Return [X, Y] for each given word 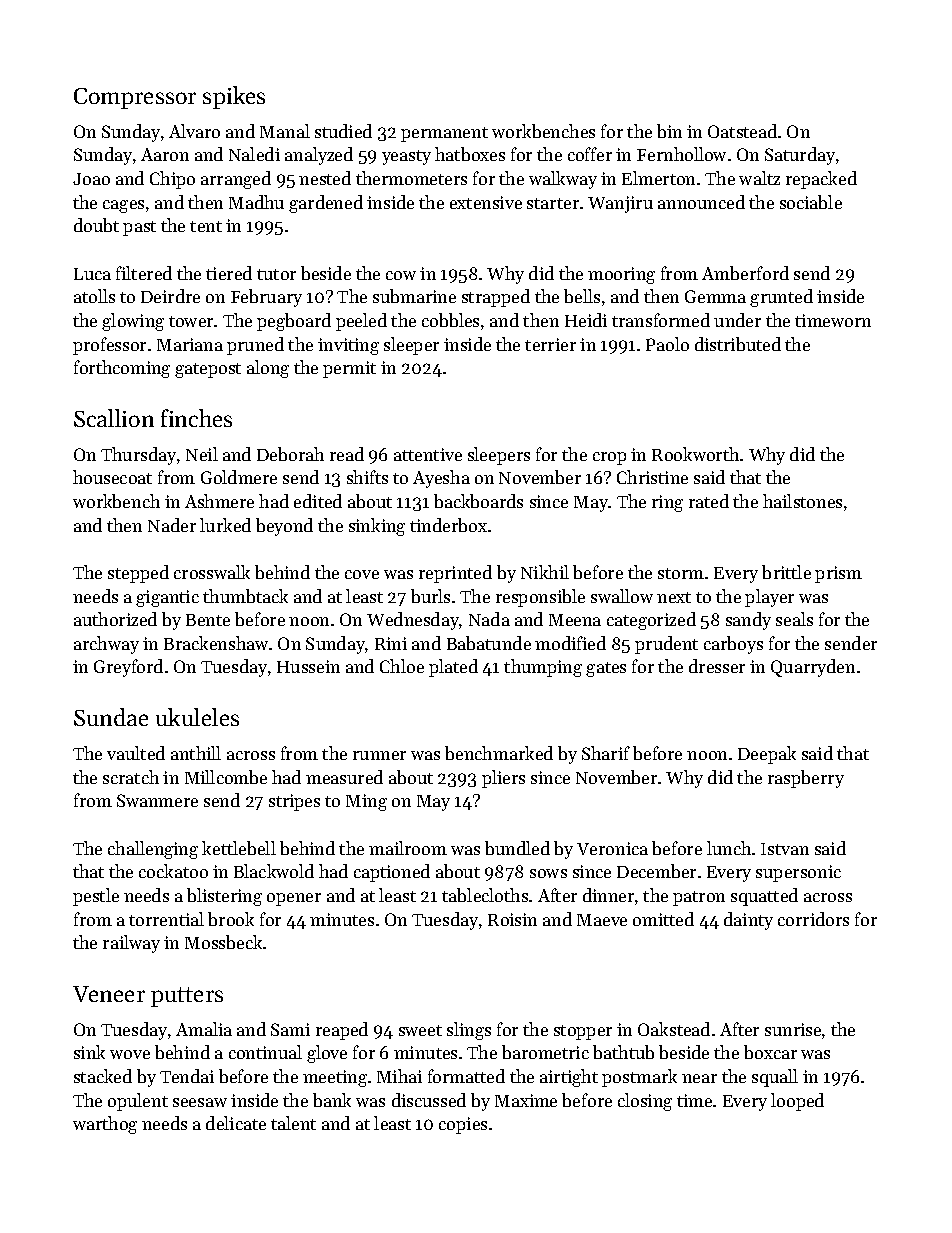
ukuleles [197, 717]
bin [669, 131]
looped [797, 1102]
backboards [478, 501]
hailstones [802, 501]
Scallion [114, 418]
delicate [236, 1123]
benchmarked [499, 753]
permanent [444, 134]
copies [463, 1125]
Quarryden [813, 668]
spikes [234, 97]
